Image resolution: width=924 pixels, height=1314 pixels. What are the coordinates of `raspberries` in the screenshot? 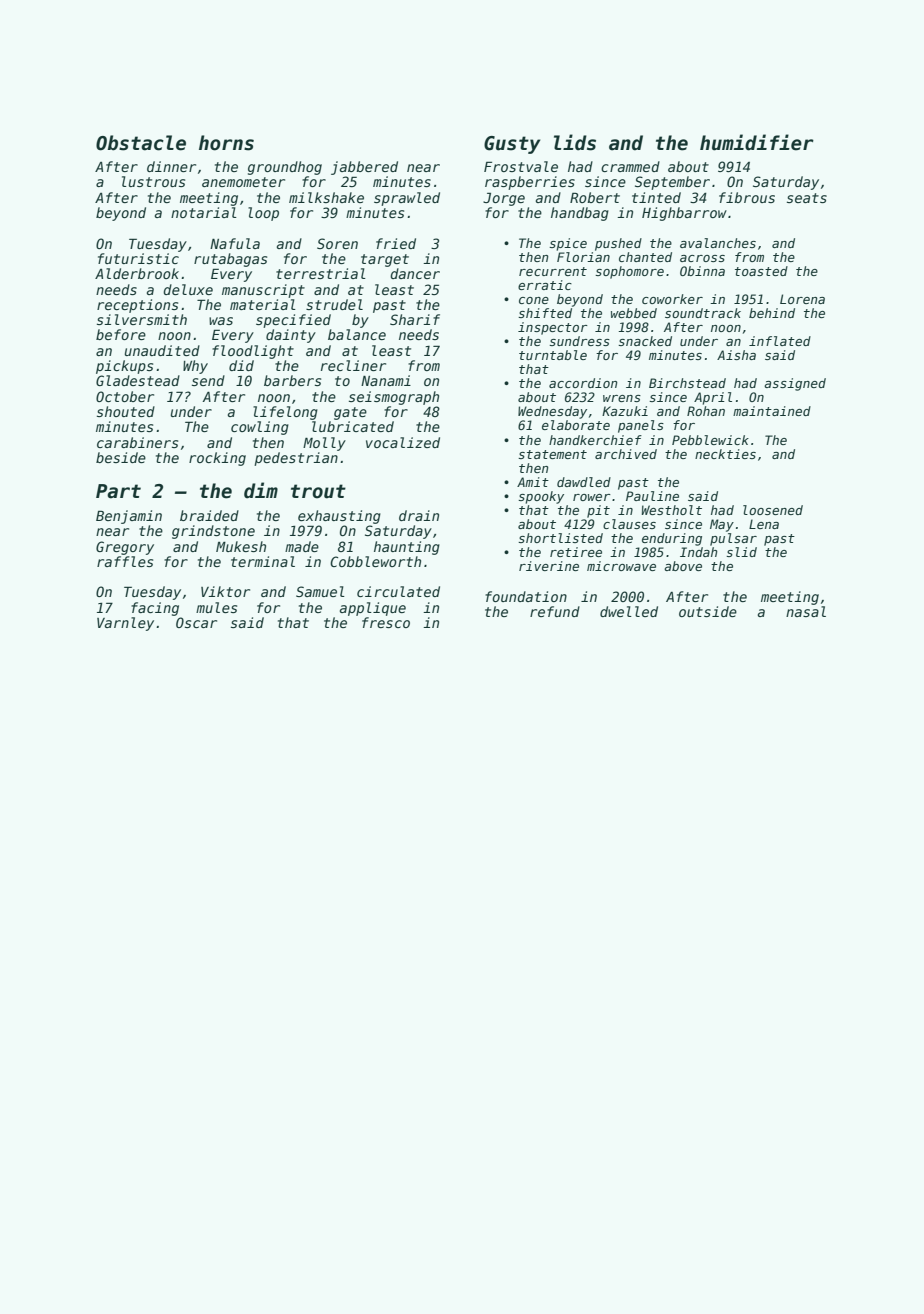 It's located at (530, 183).
